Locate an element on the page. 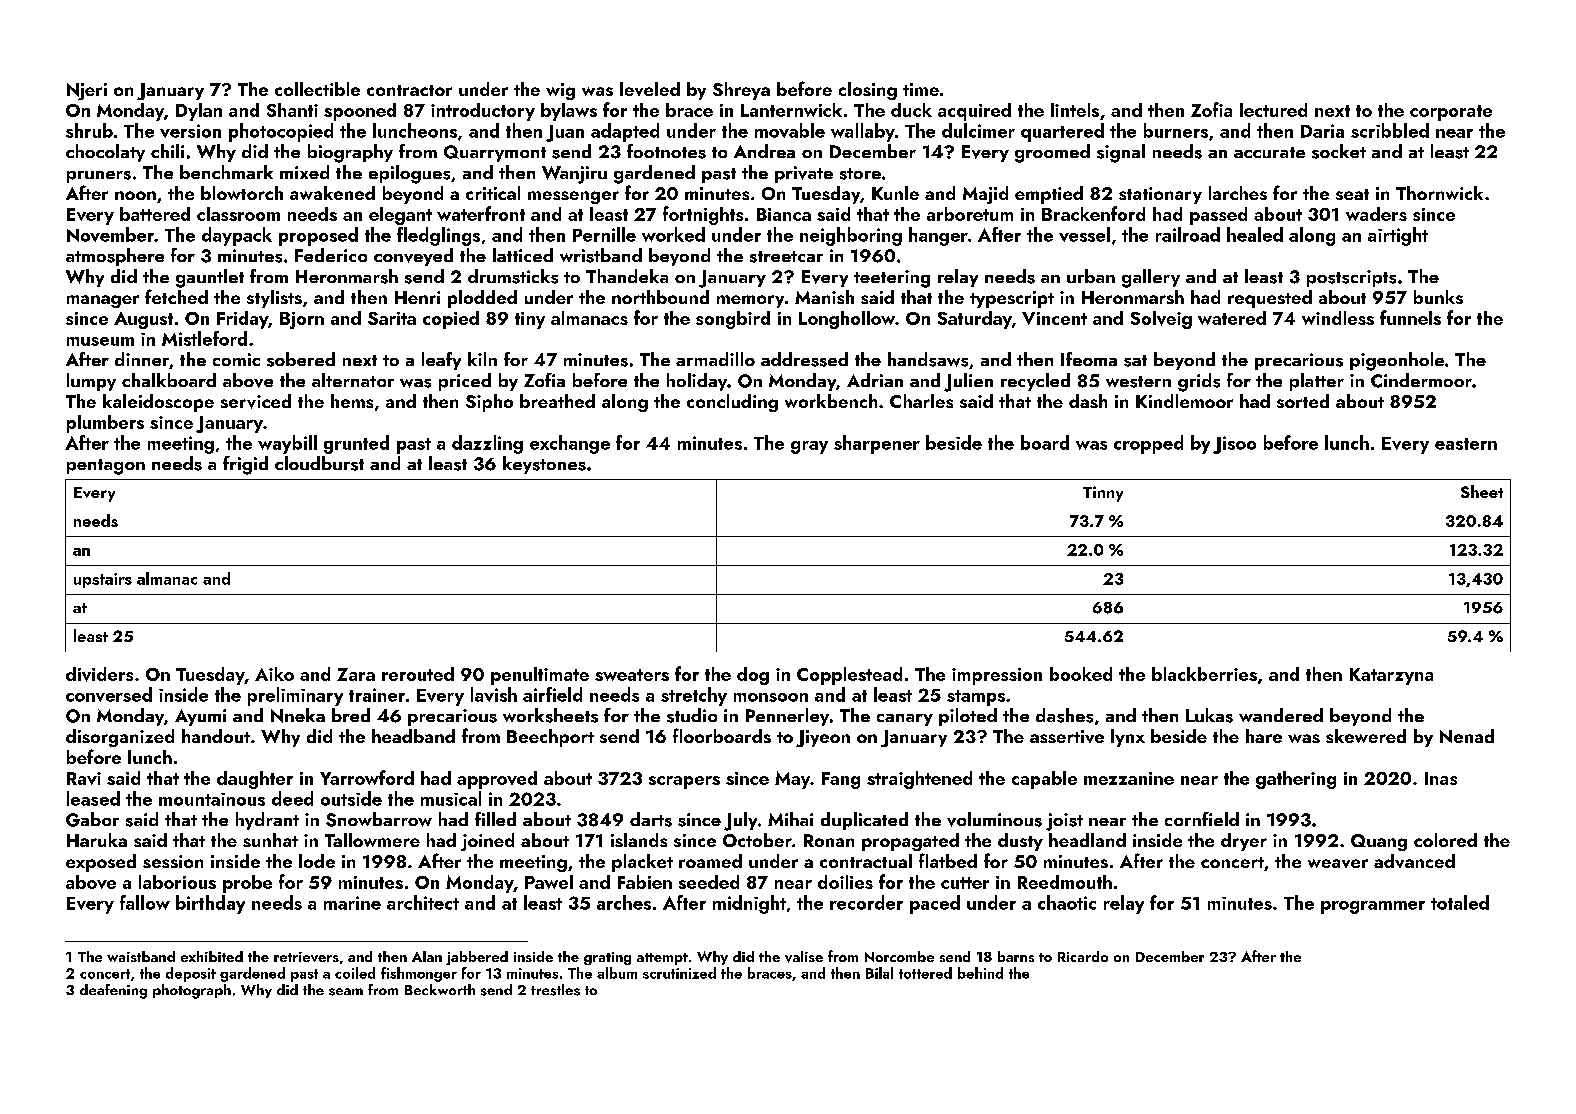  Ricardo is located at coordinates (1083, 956).
